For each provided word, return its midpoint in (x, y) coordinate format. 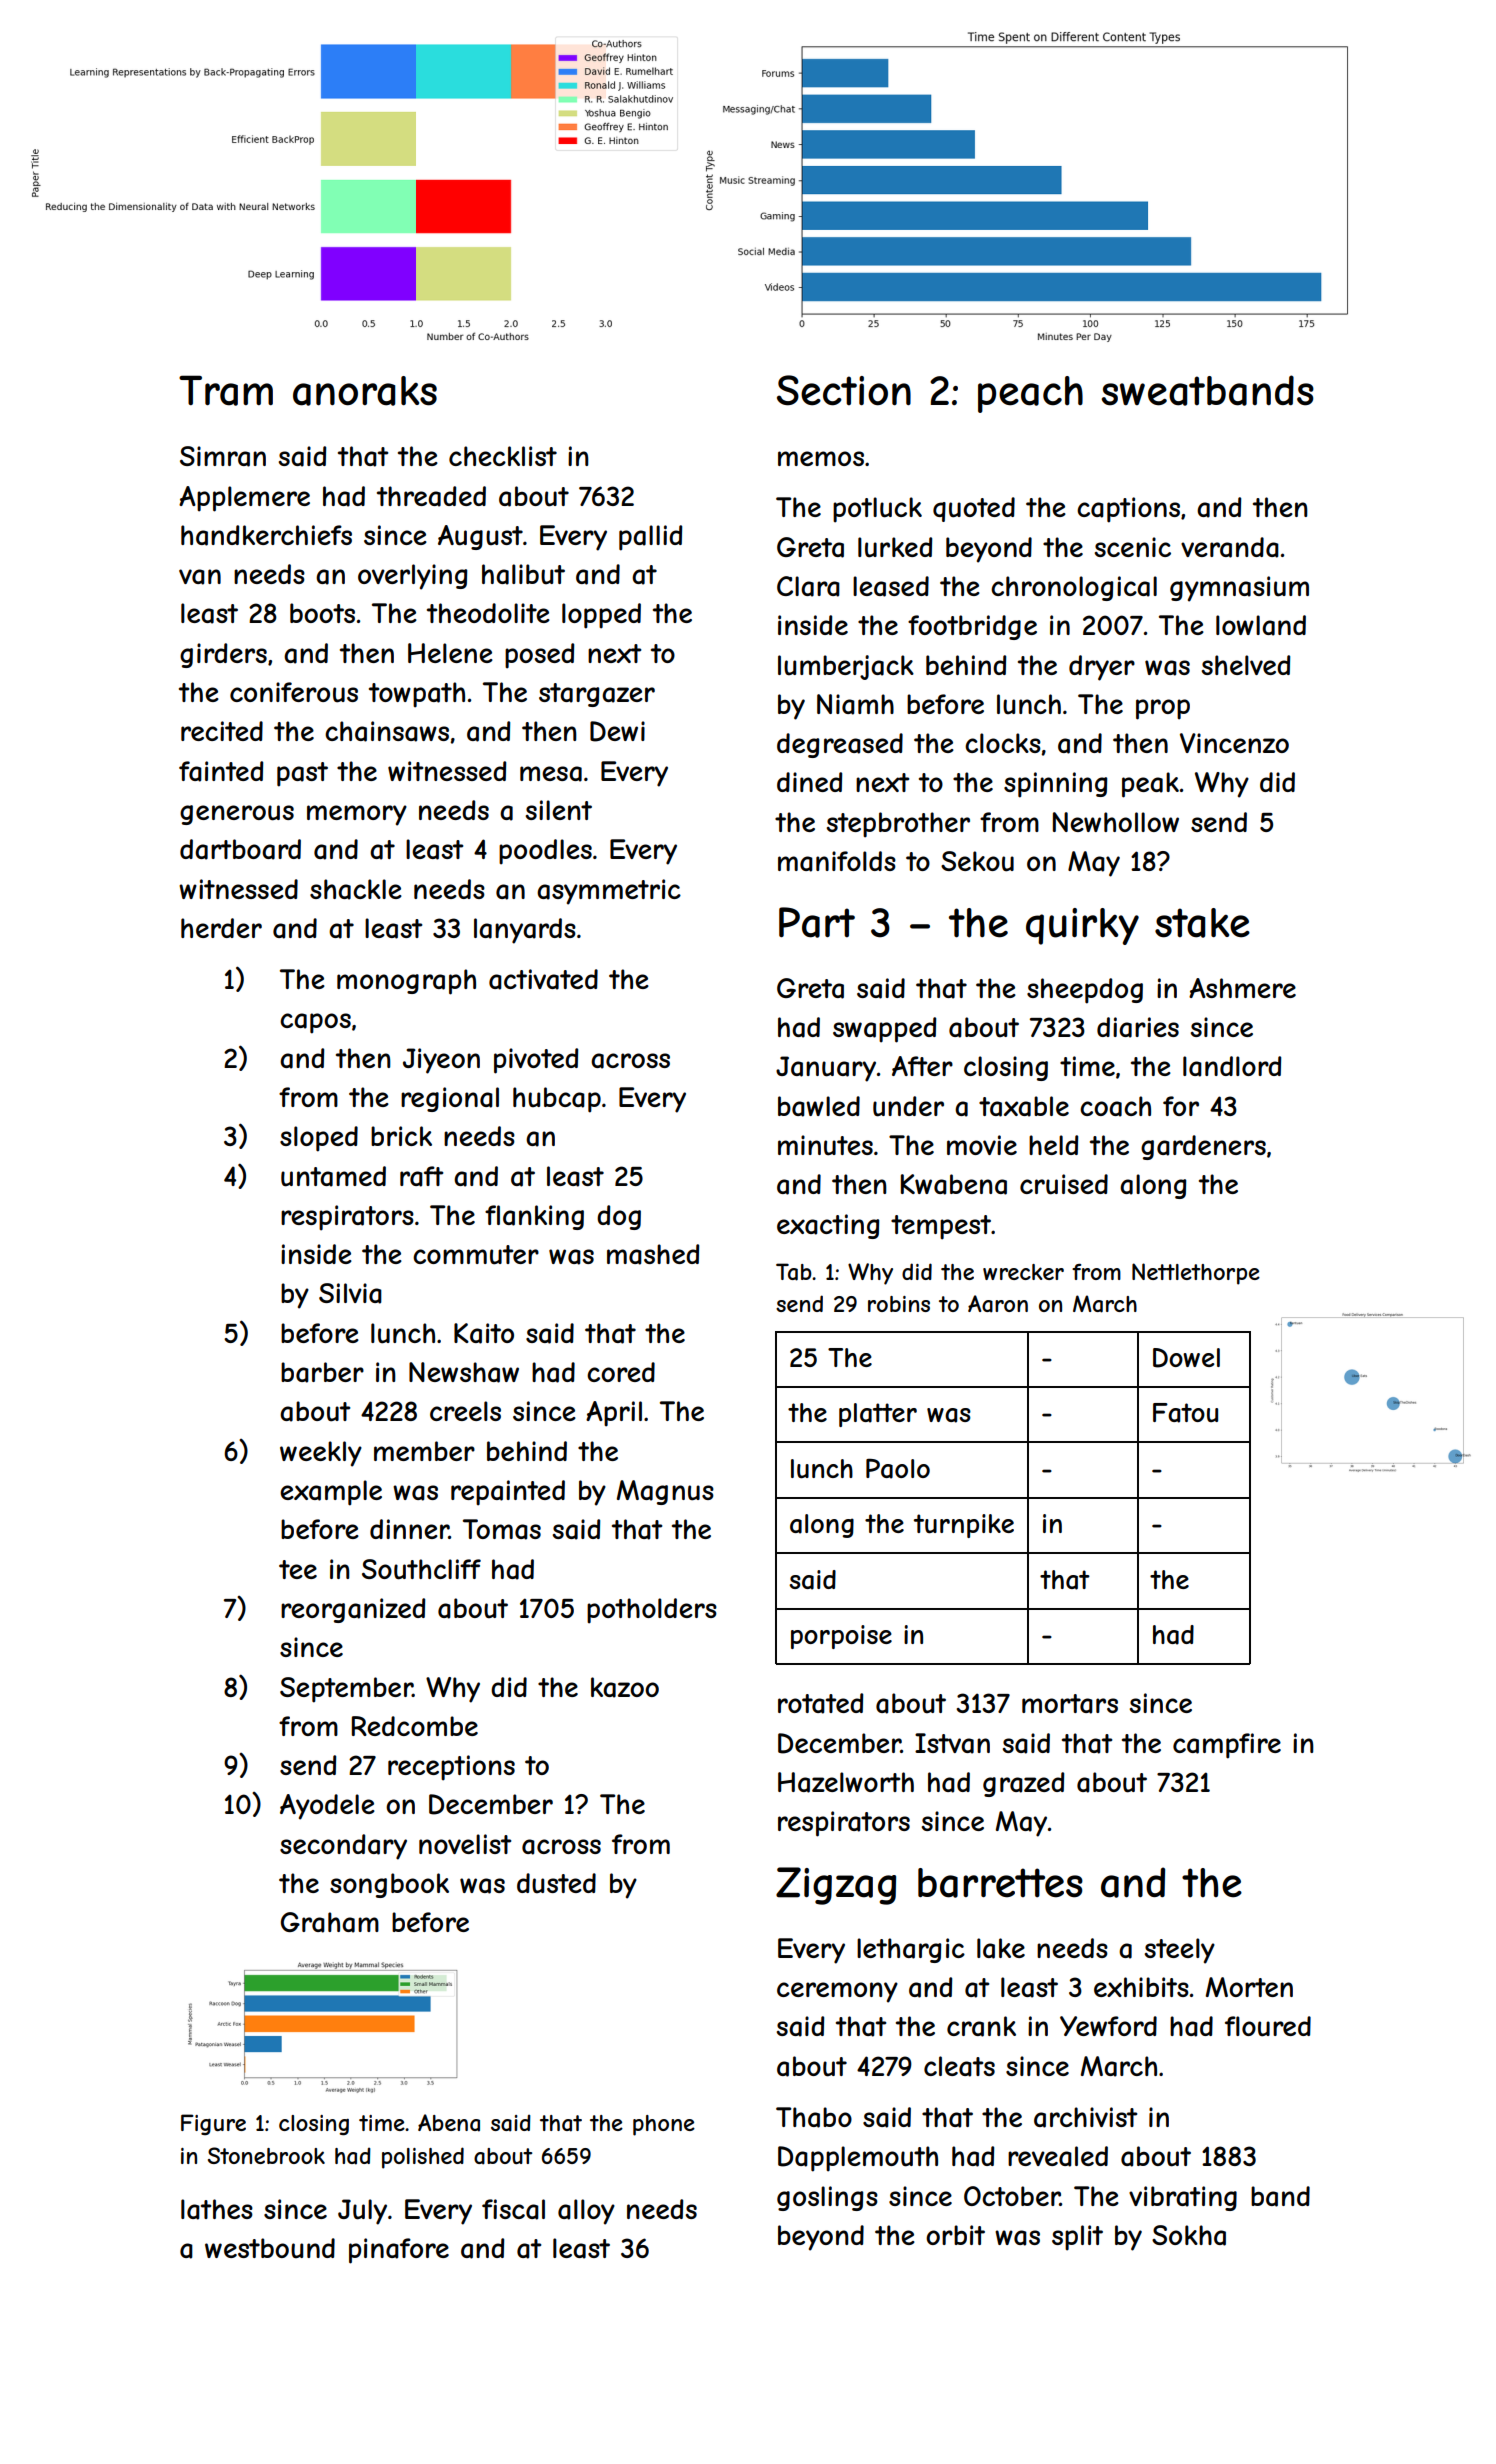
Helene (450, 653)
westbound (270, 2248)
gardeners (1203, 1147)
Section (844, 390)
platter (878, 1415)
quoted (974, 509)
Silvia (350, 1293)
